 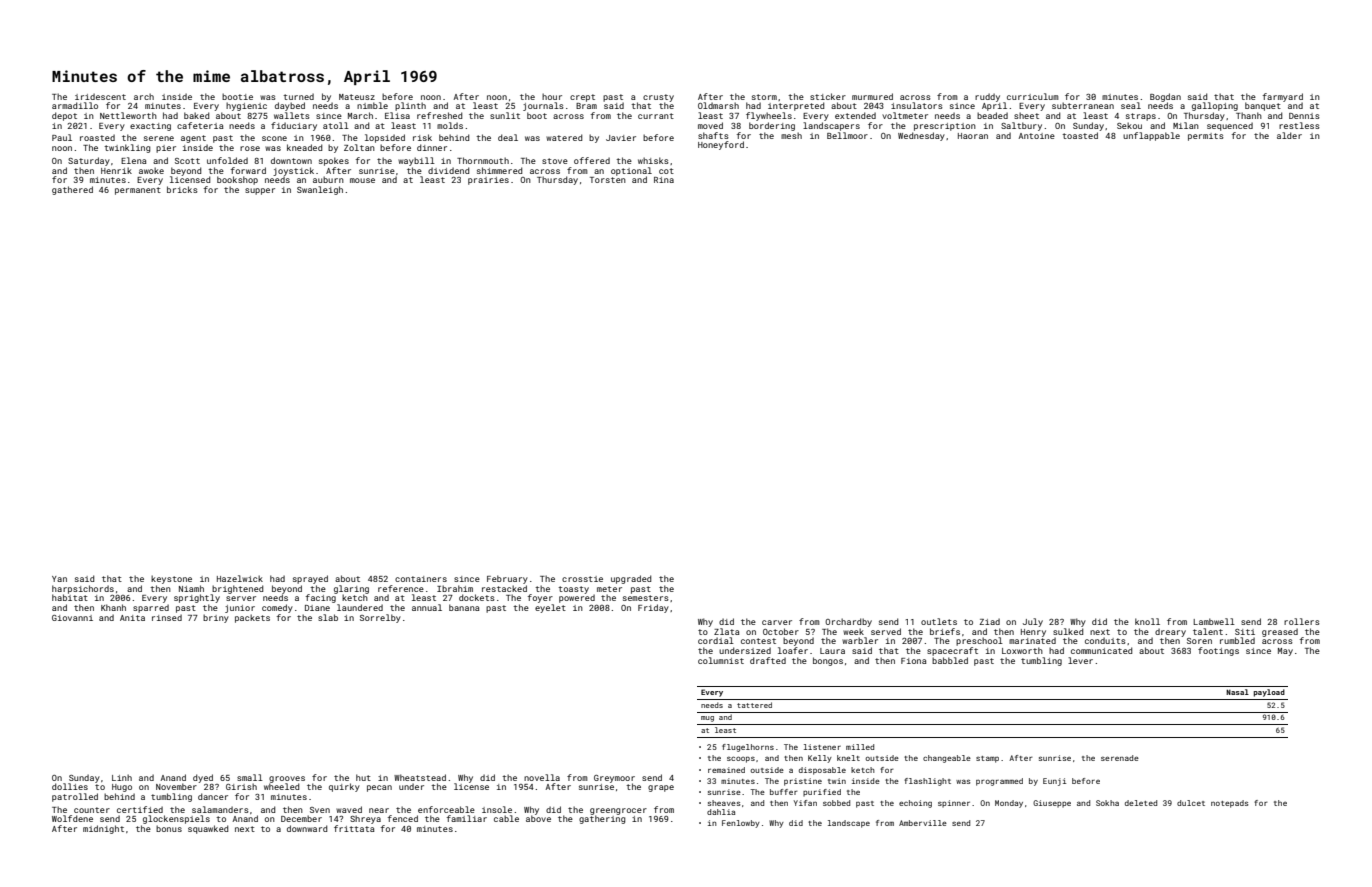 I want to click on supper, so click(x=260, y=191).
